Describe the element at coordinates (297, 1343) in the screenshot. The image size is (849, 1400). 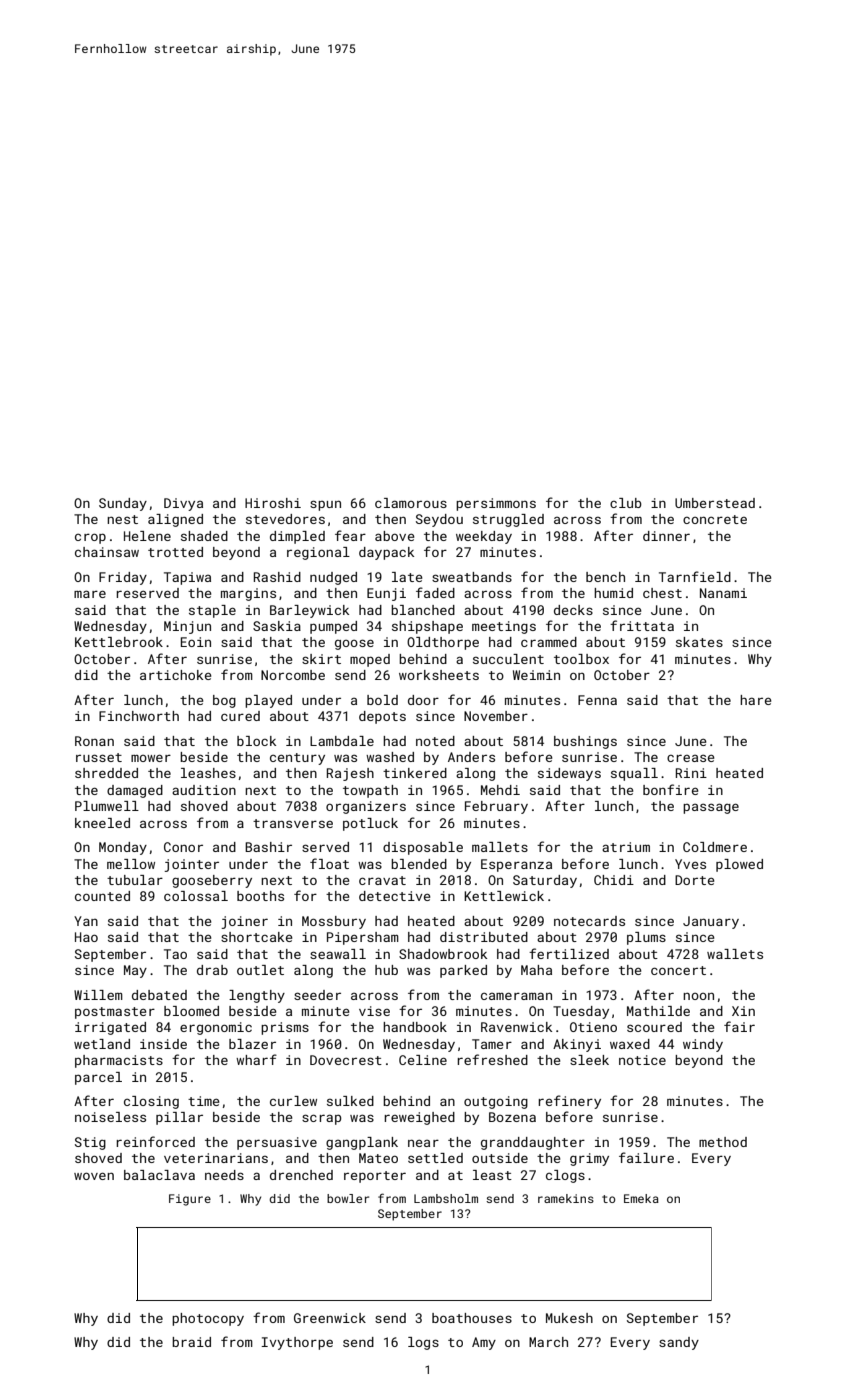
I see `Ivythorpe` at that location.
